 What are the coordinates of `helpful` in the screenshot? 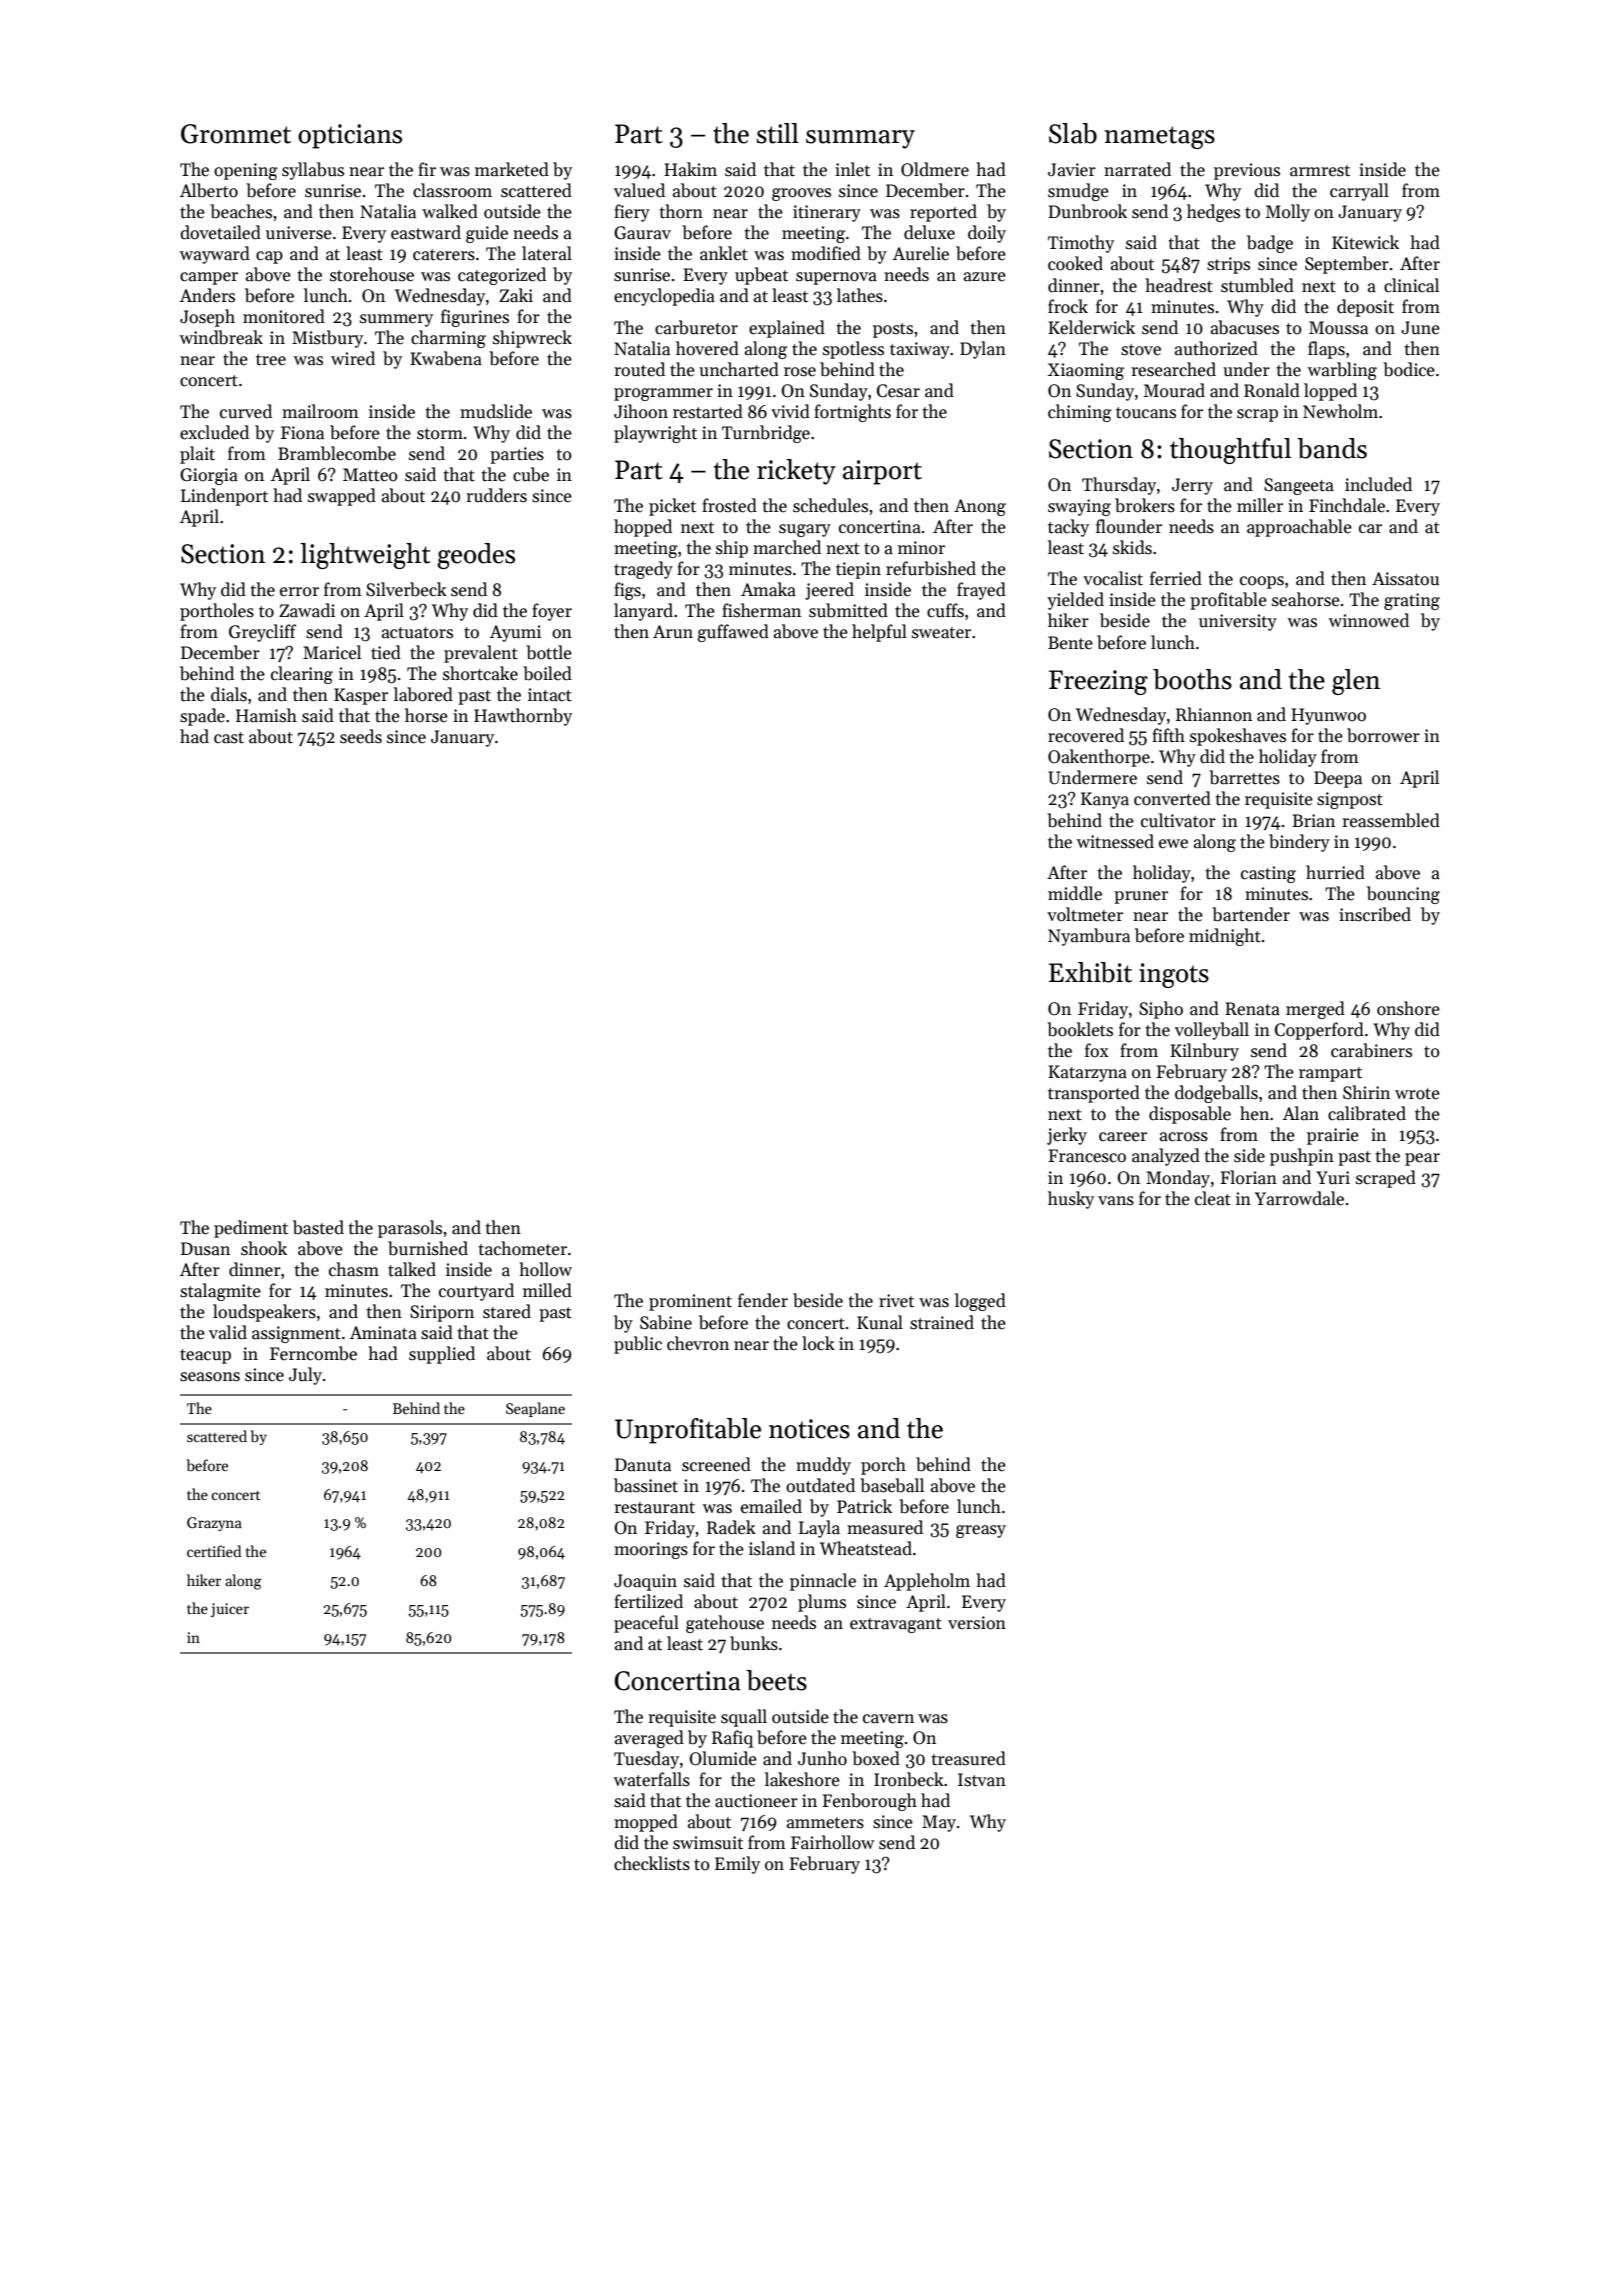 It's located at (879, 633).
